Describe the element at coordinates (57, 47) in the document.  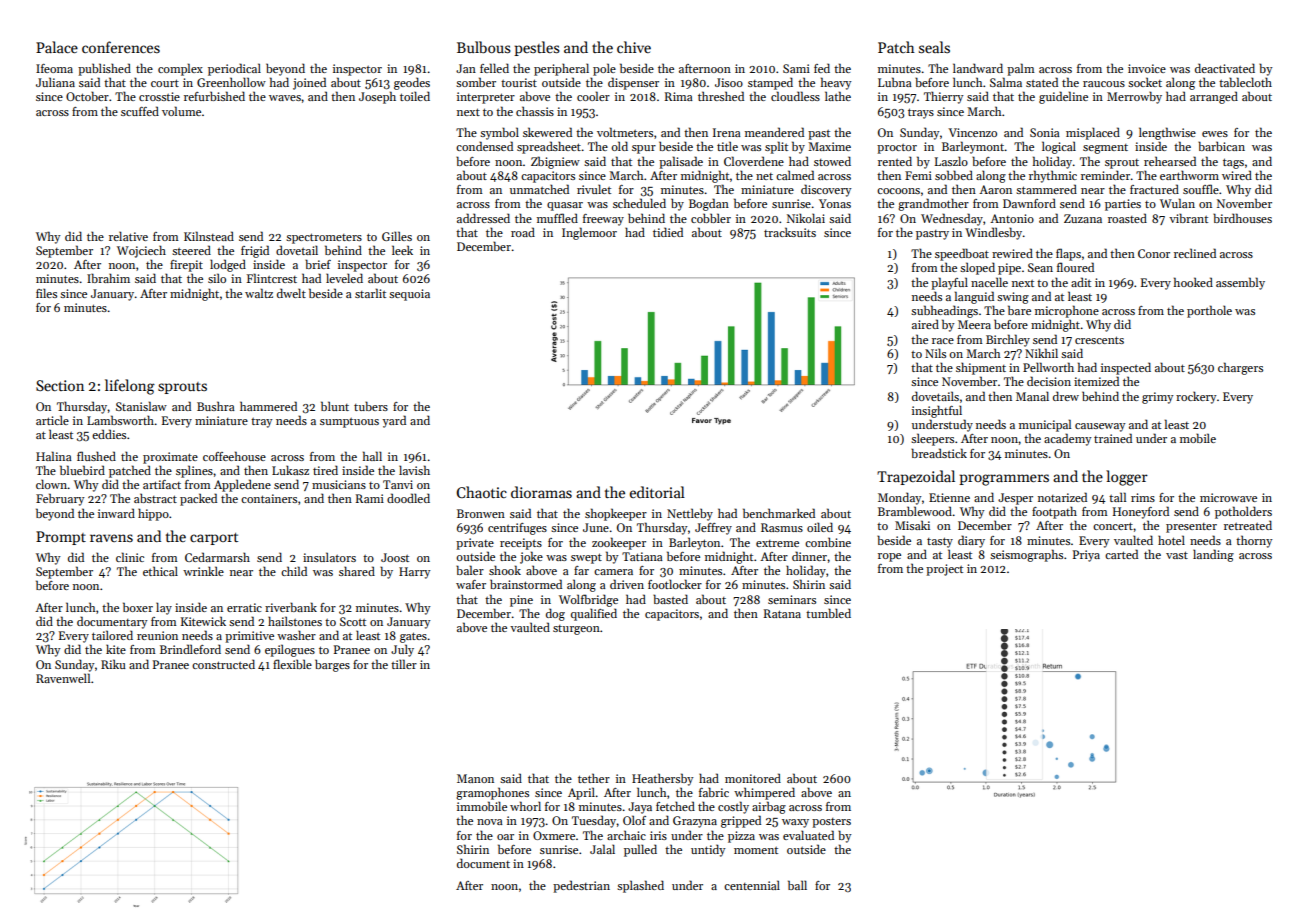
I see `Palace` at that location.
